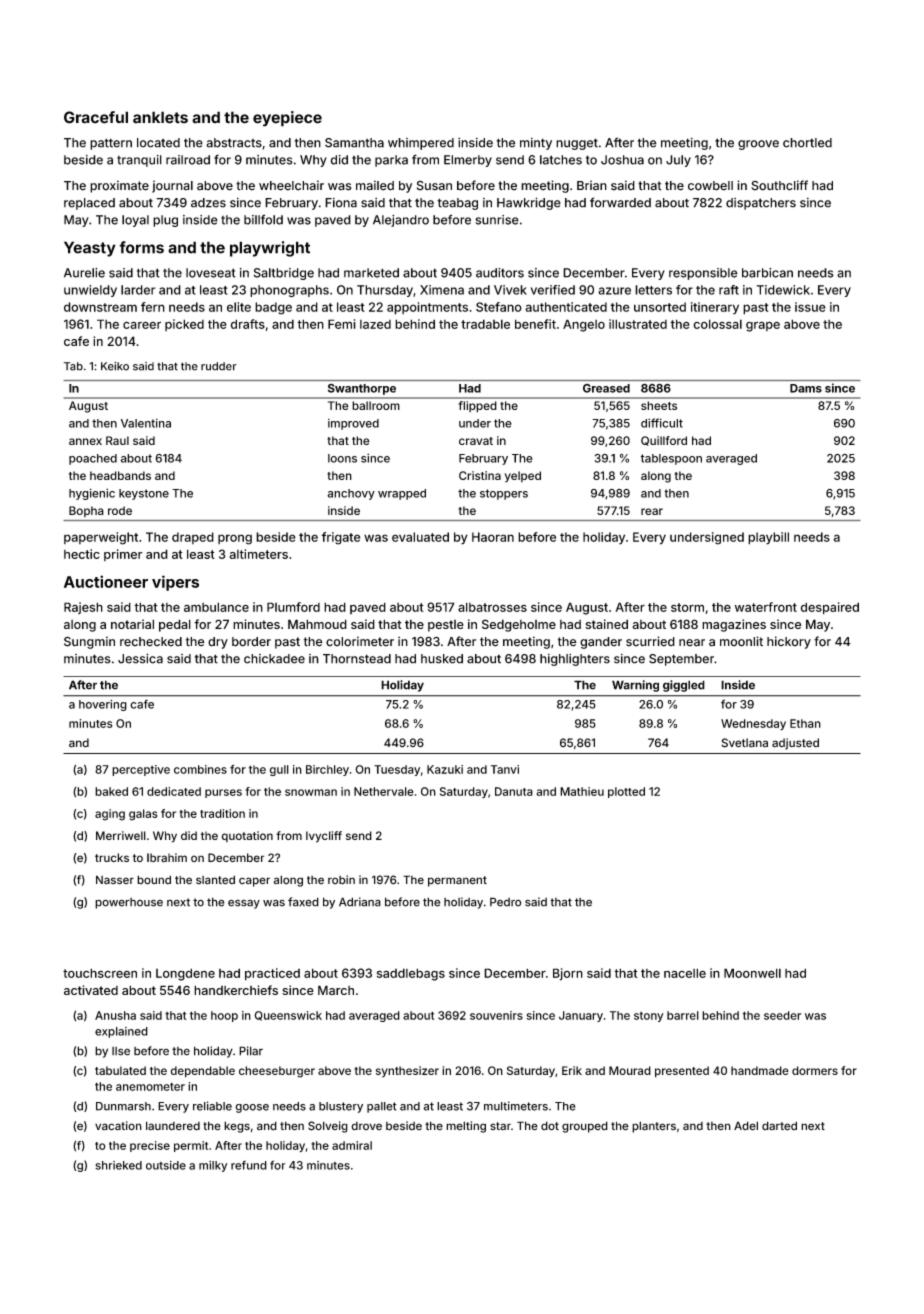  I want to click on nacelle, so click(685, 973).
